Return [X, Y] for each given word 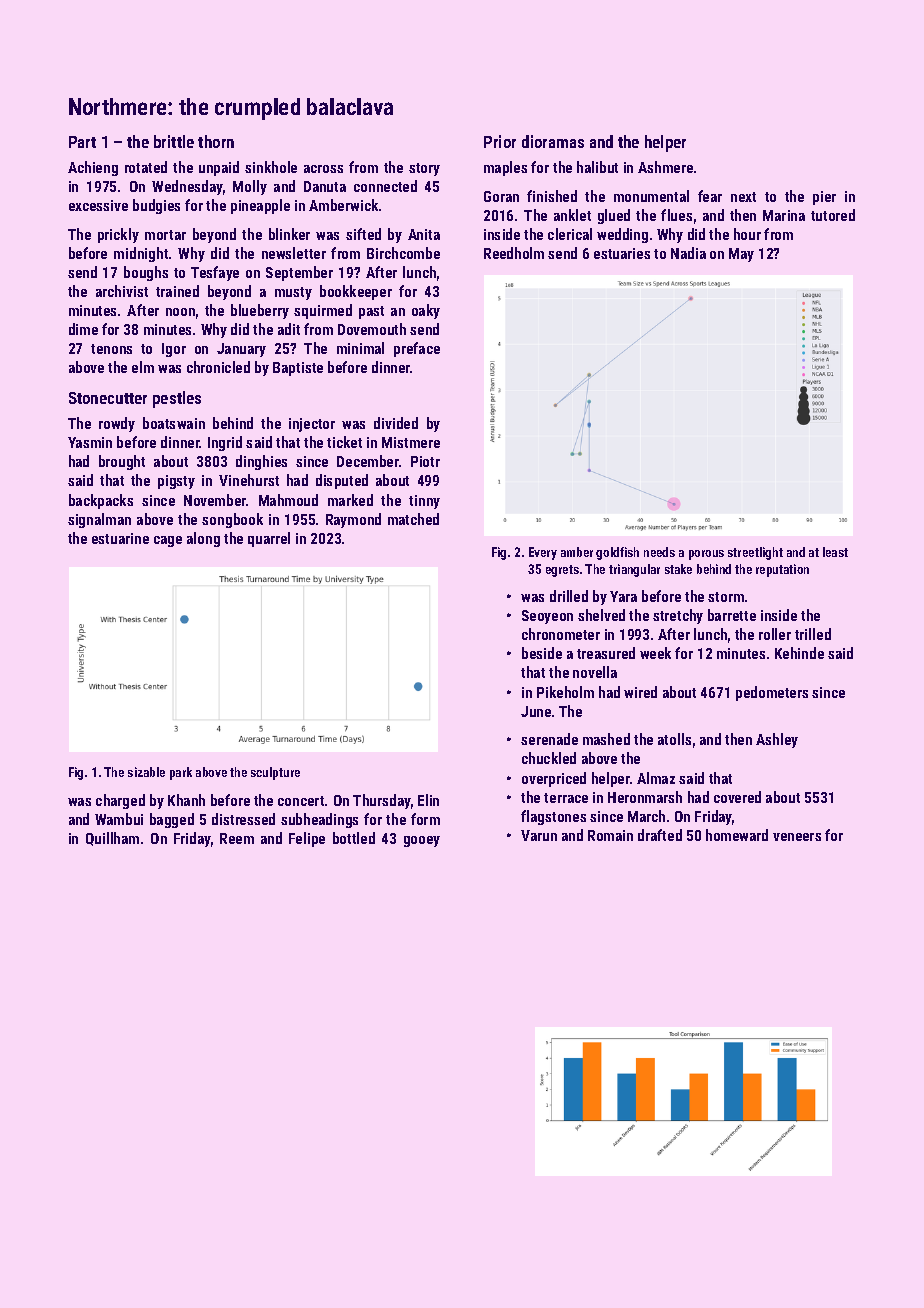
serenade [549, 739]
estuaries [622, 253]
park [181, 773]
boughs [146, 273]
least [835, 552]
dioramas [553, 141]
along [203, 539]
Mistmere [411, 442]
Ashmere [665, 167]
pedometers [772, 693]
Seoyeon [547, 617]
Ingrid [225, 443]
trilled [813, 634]
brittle [174, 141]
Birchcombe [403, 253]
